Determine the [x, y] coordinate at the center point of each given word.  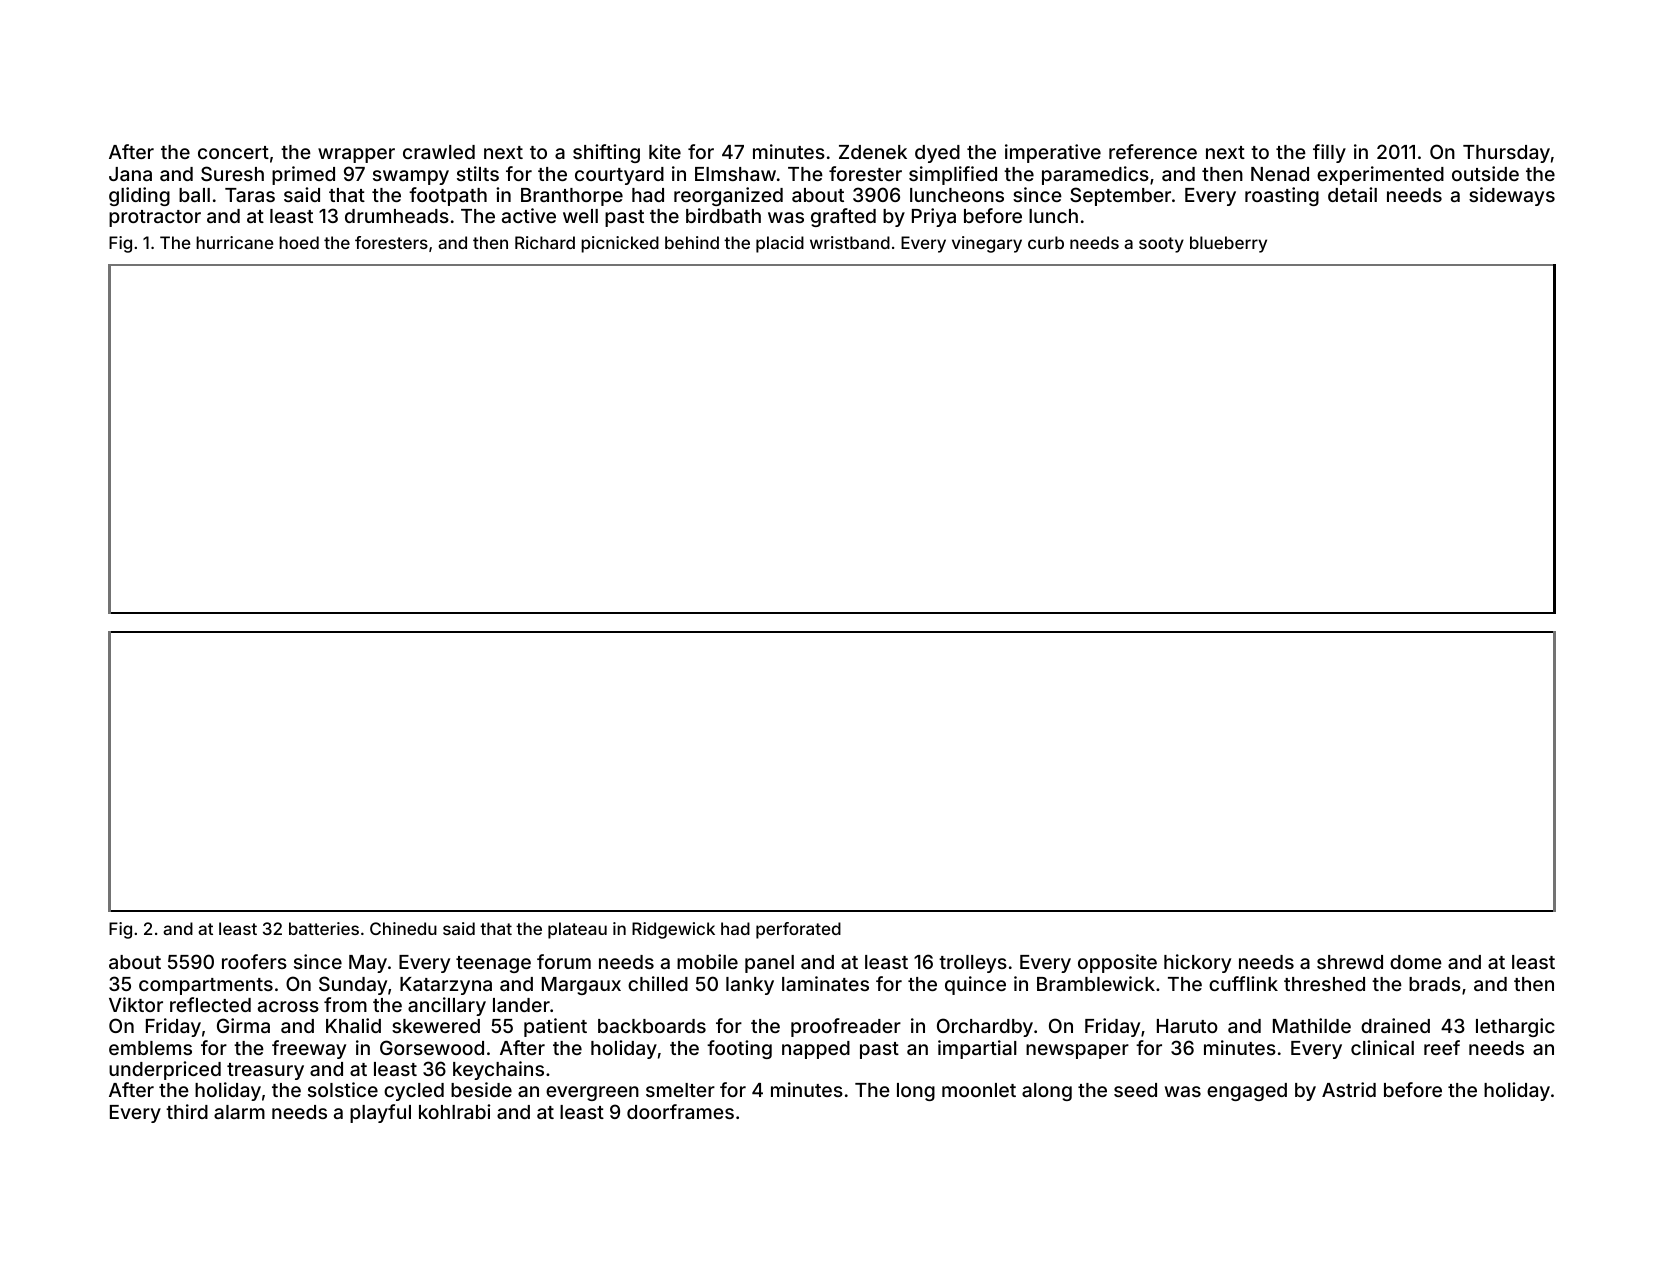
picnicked [620, 244]
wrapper [356, 155]
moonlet [979, 1090]
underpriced [165, 1070]
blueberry [1228, 244]
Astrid [1349, 1089]
